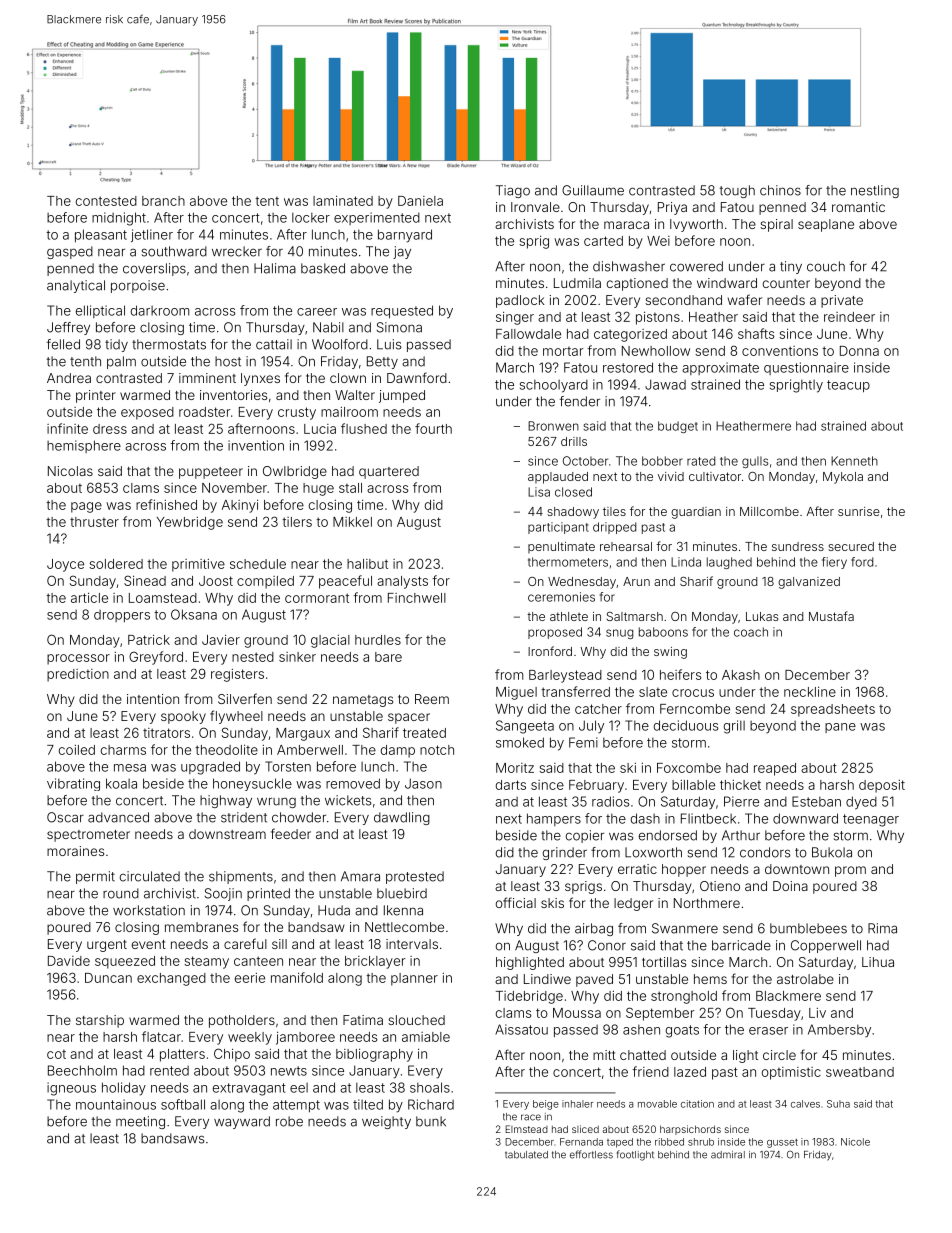 The height and width of the page is (1233, 952). I want to click on robe, so click(289, 1121).
